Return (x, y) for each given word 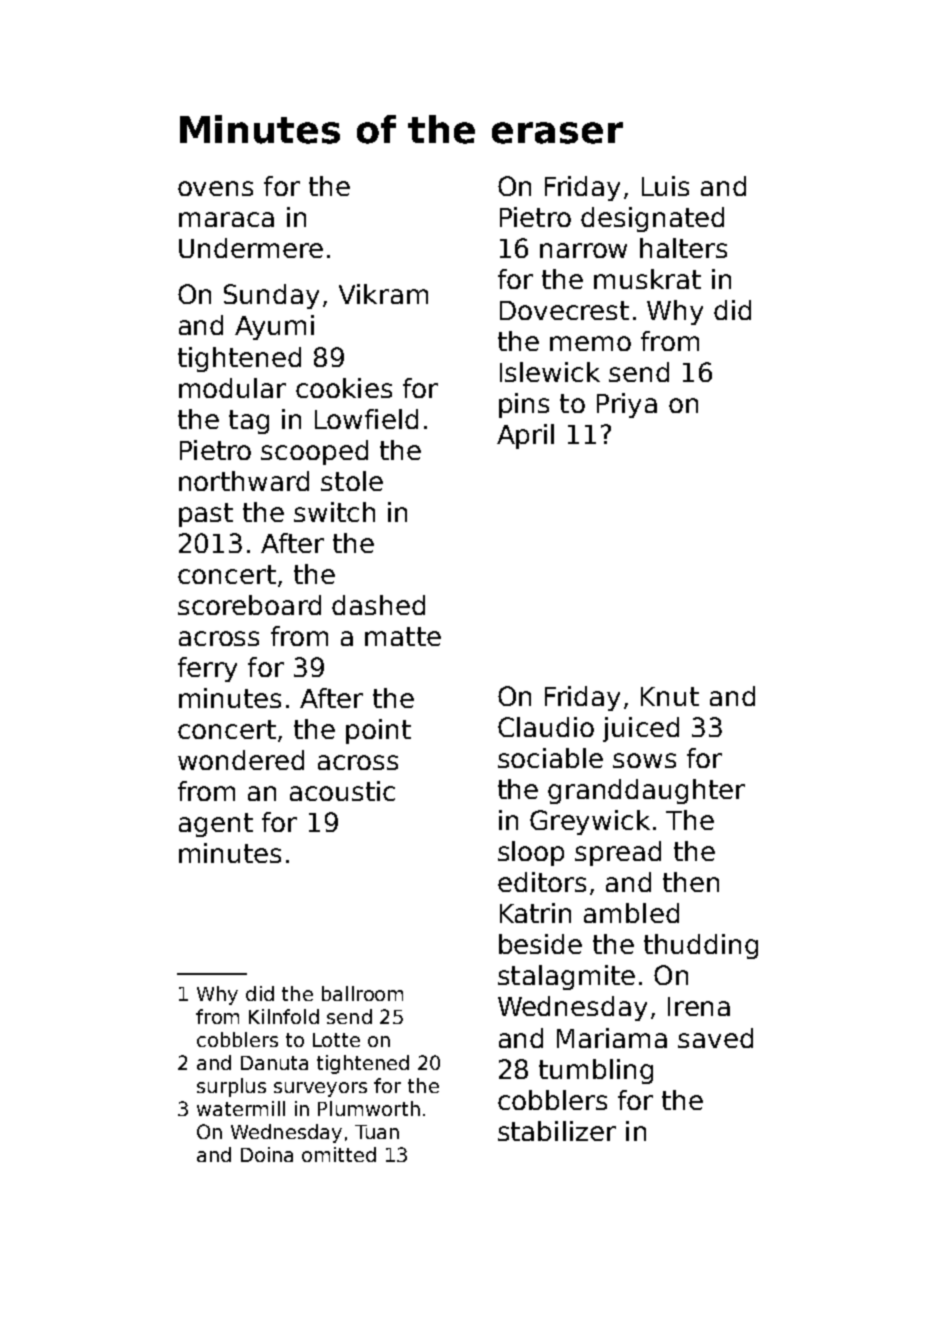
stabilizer (557, 1131)
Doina (267, 1154)
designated (652, 219)
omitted (339, 1154)
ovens (215, 188)
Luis (665, 186)
